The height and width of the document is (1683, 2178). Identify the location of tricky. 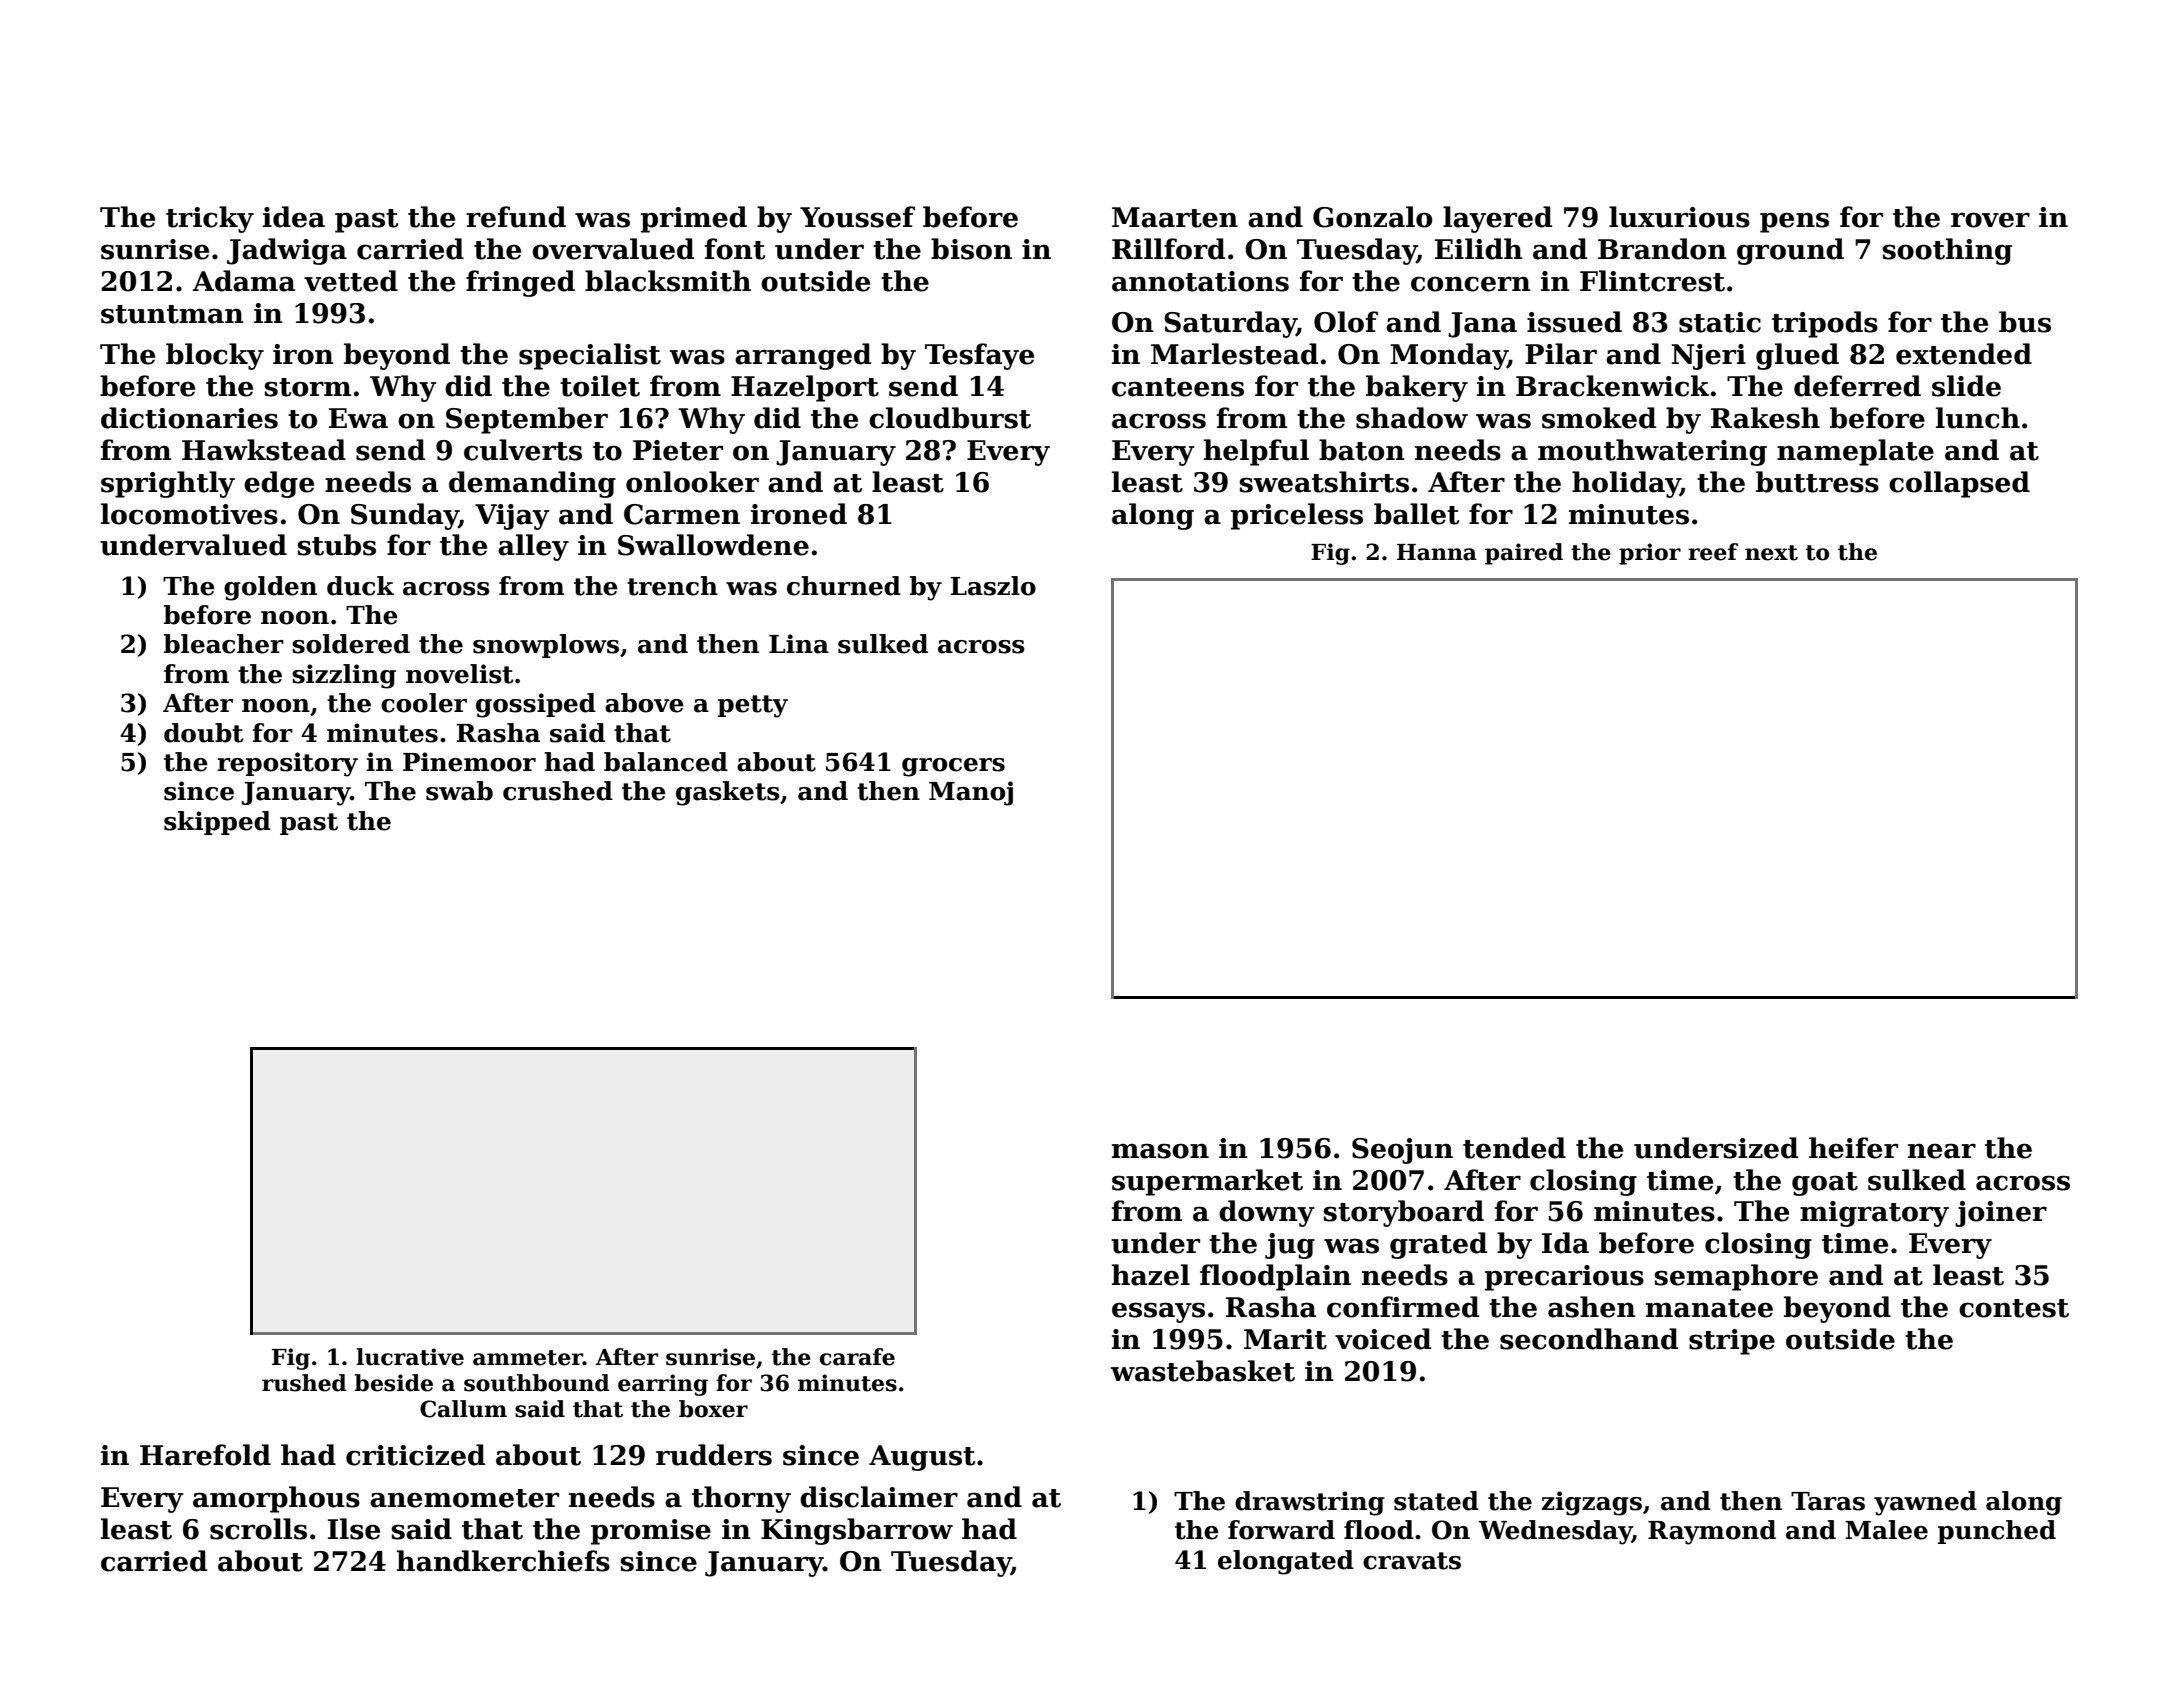
(210, 219).
